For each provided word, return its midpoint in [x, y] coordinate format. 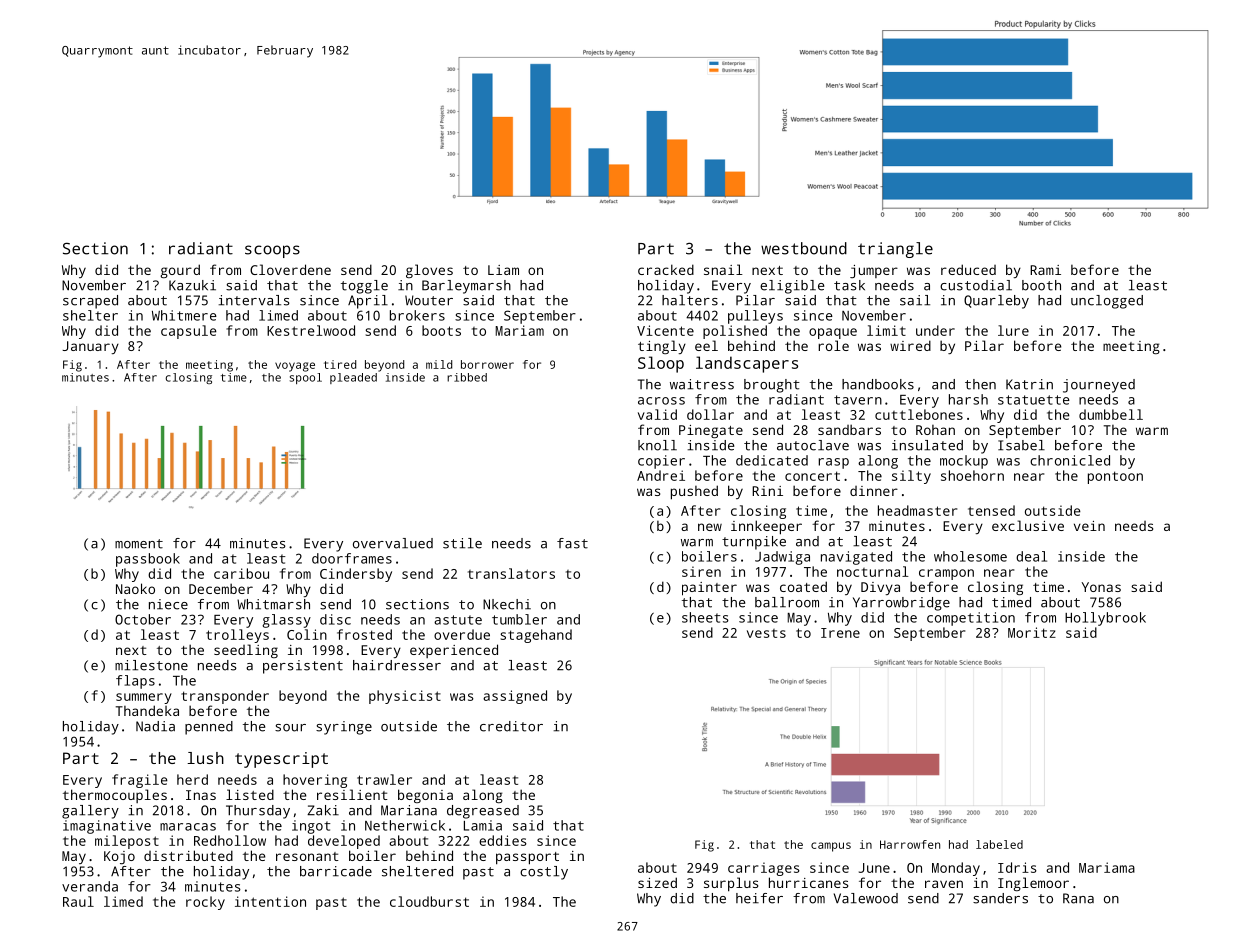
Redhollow [230, 840]
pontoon [1115, 477]
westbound [804, 248]
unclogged [1107, 302]
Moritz [1032, 632]
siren [701, 571]
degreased [483, 812]
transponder [225, 697]
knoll [657, 445]
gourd [180, 271]
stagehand [536, 636]
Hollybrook [1105, 619]
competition [971, 619]
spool [306, 378]
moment [139, 544]
